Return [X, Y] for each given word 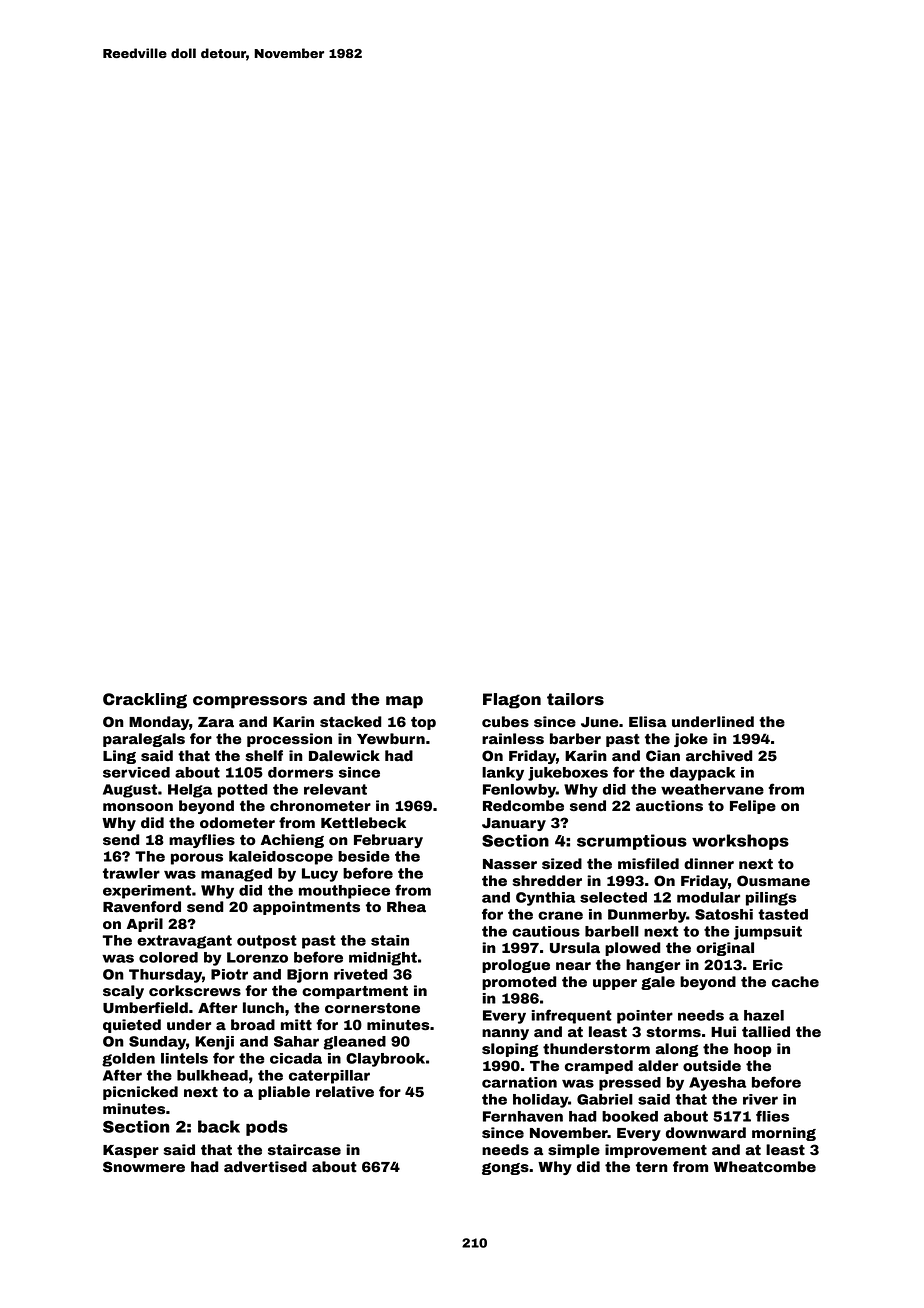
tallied [766, 1032]
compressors [250, 702]
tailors [575, 699]
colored [168, 957]
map [404, 702]
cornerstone [372, 1008]
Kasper [131, 1151]
